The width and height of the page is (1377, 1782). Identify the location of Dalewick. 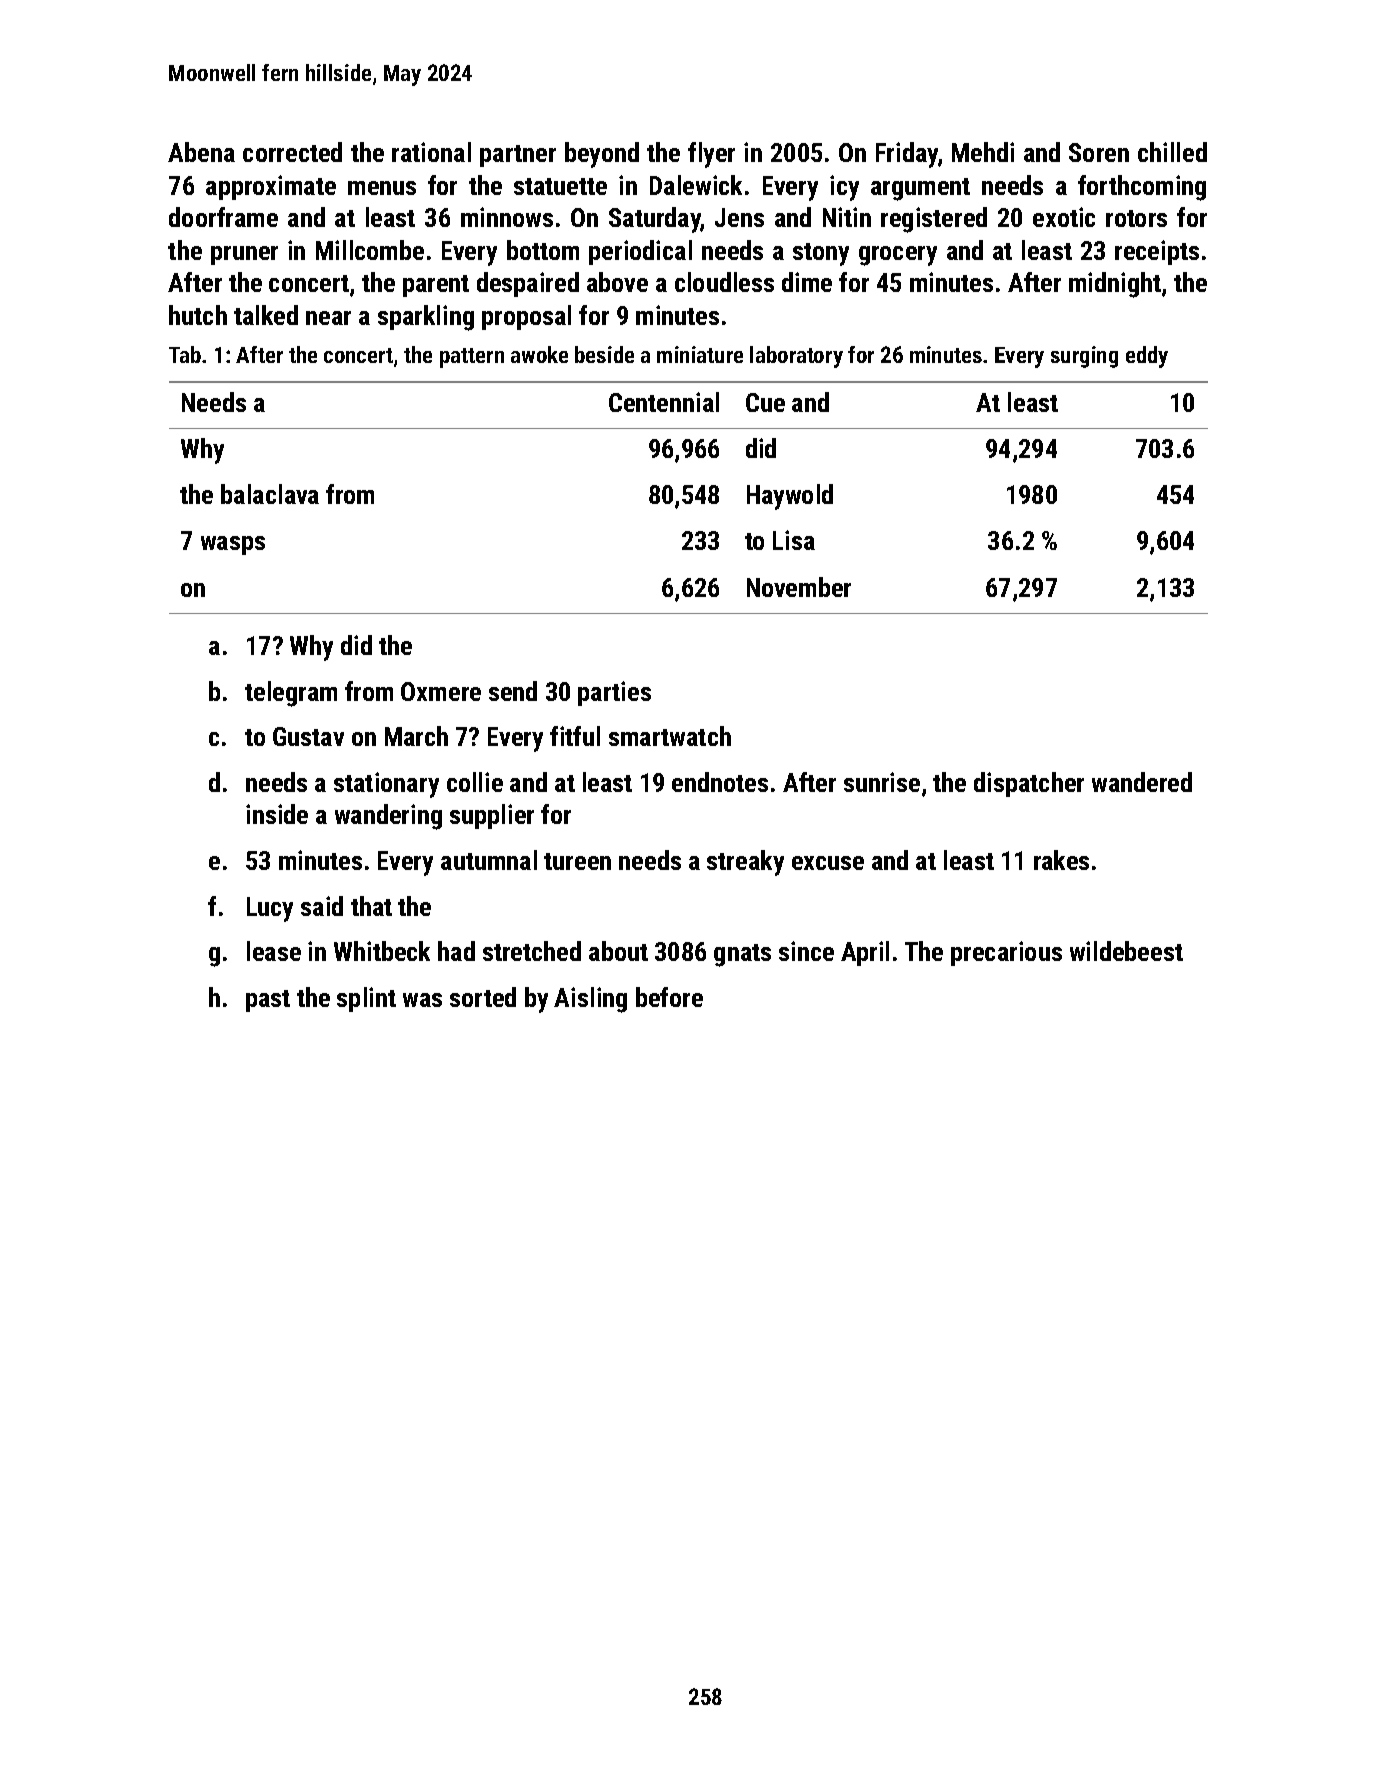
(696, 185).
